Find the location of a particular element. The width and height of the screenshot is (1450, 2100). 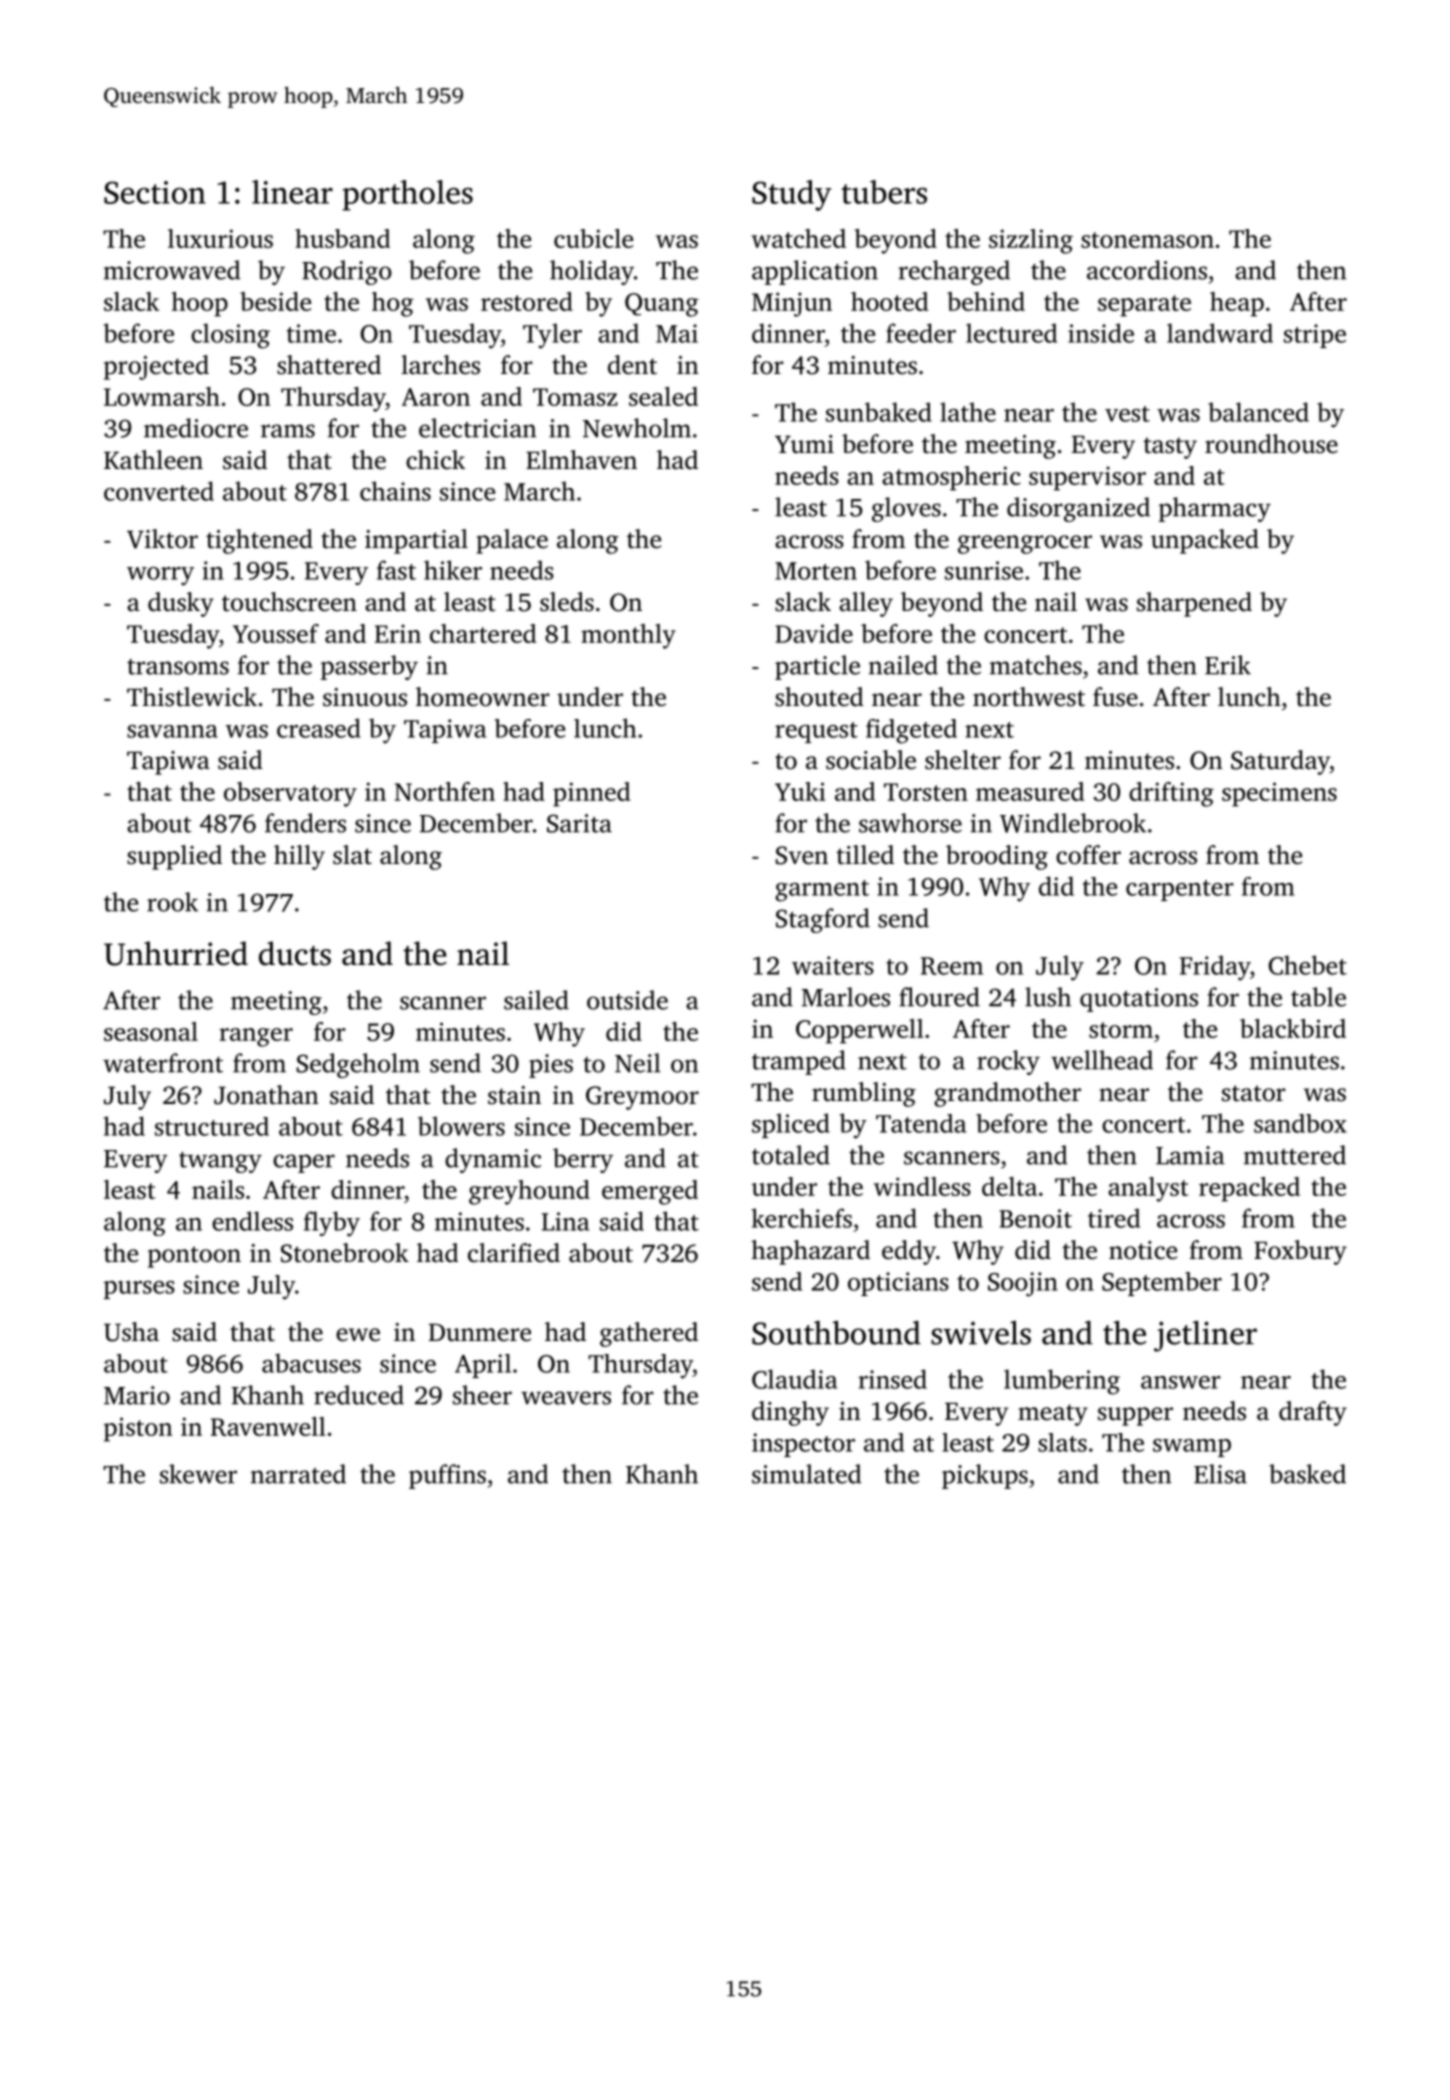

caper is located at coordinates (304, 1163).
